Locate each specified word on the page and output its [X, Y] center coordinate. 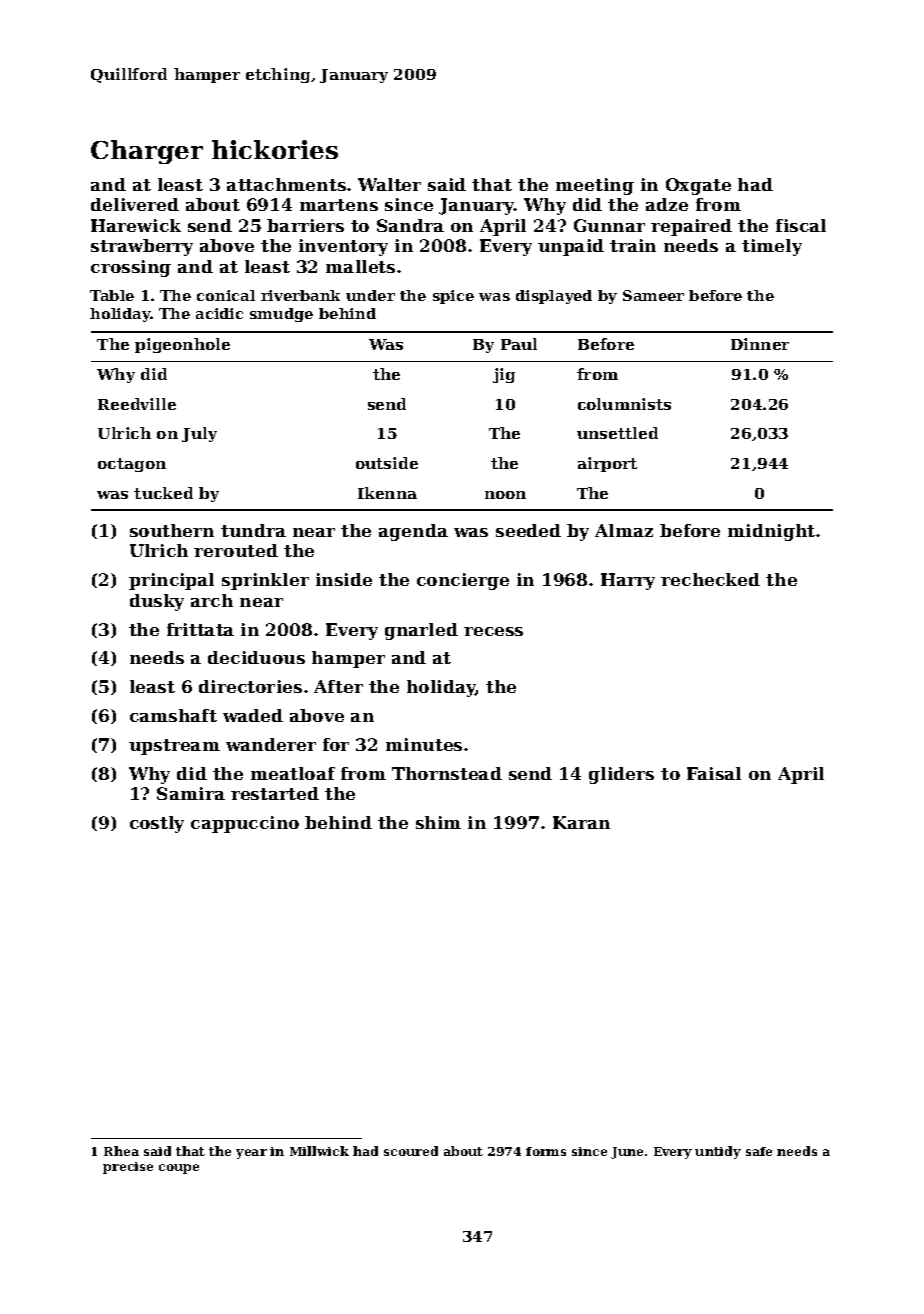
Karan [581, 822]
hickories [275, 149]
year [251, 1154]
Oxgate [698, 186]
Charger [147, 152]
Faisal [714, 773]
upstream [174, 747]
